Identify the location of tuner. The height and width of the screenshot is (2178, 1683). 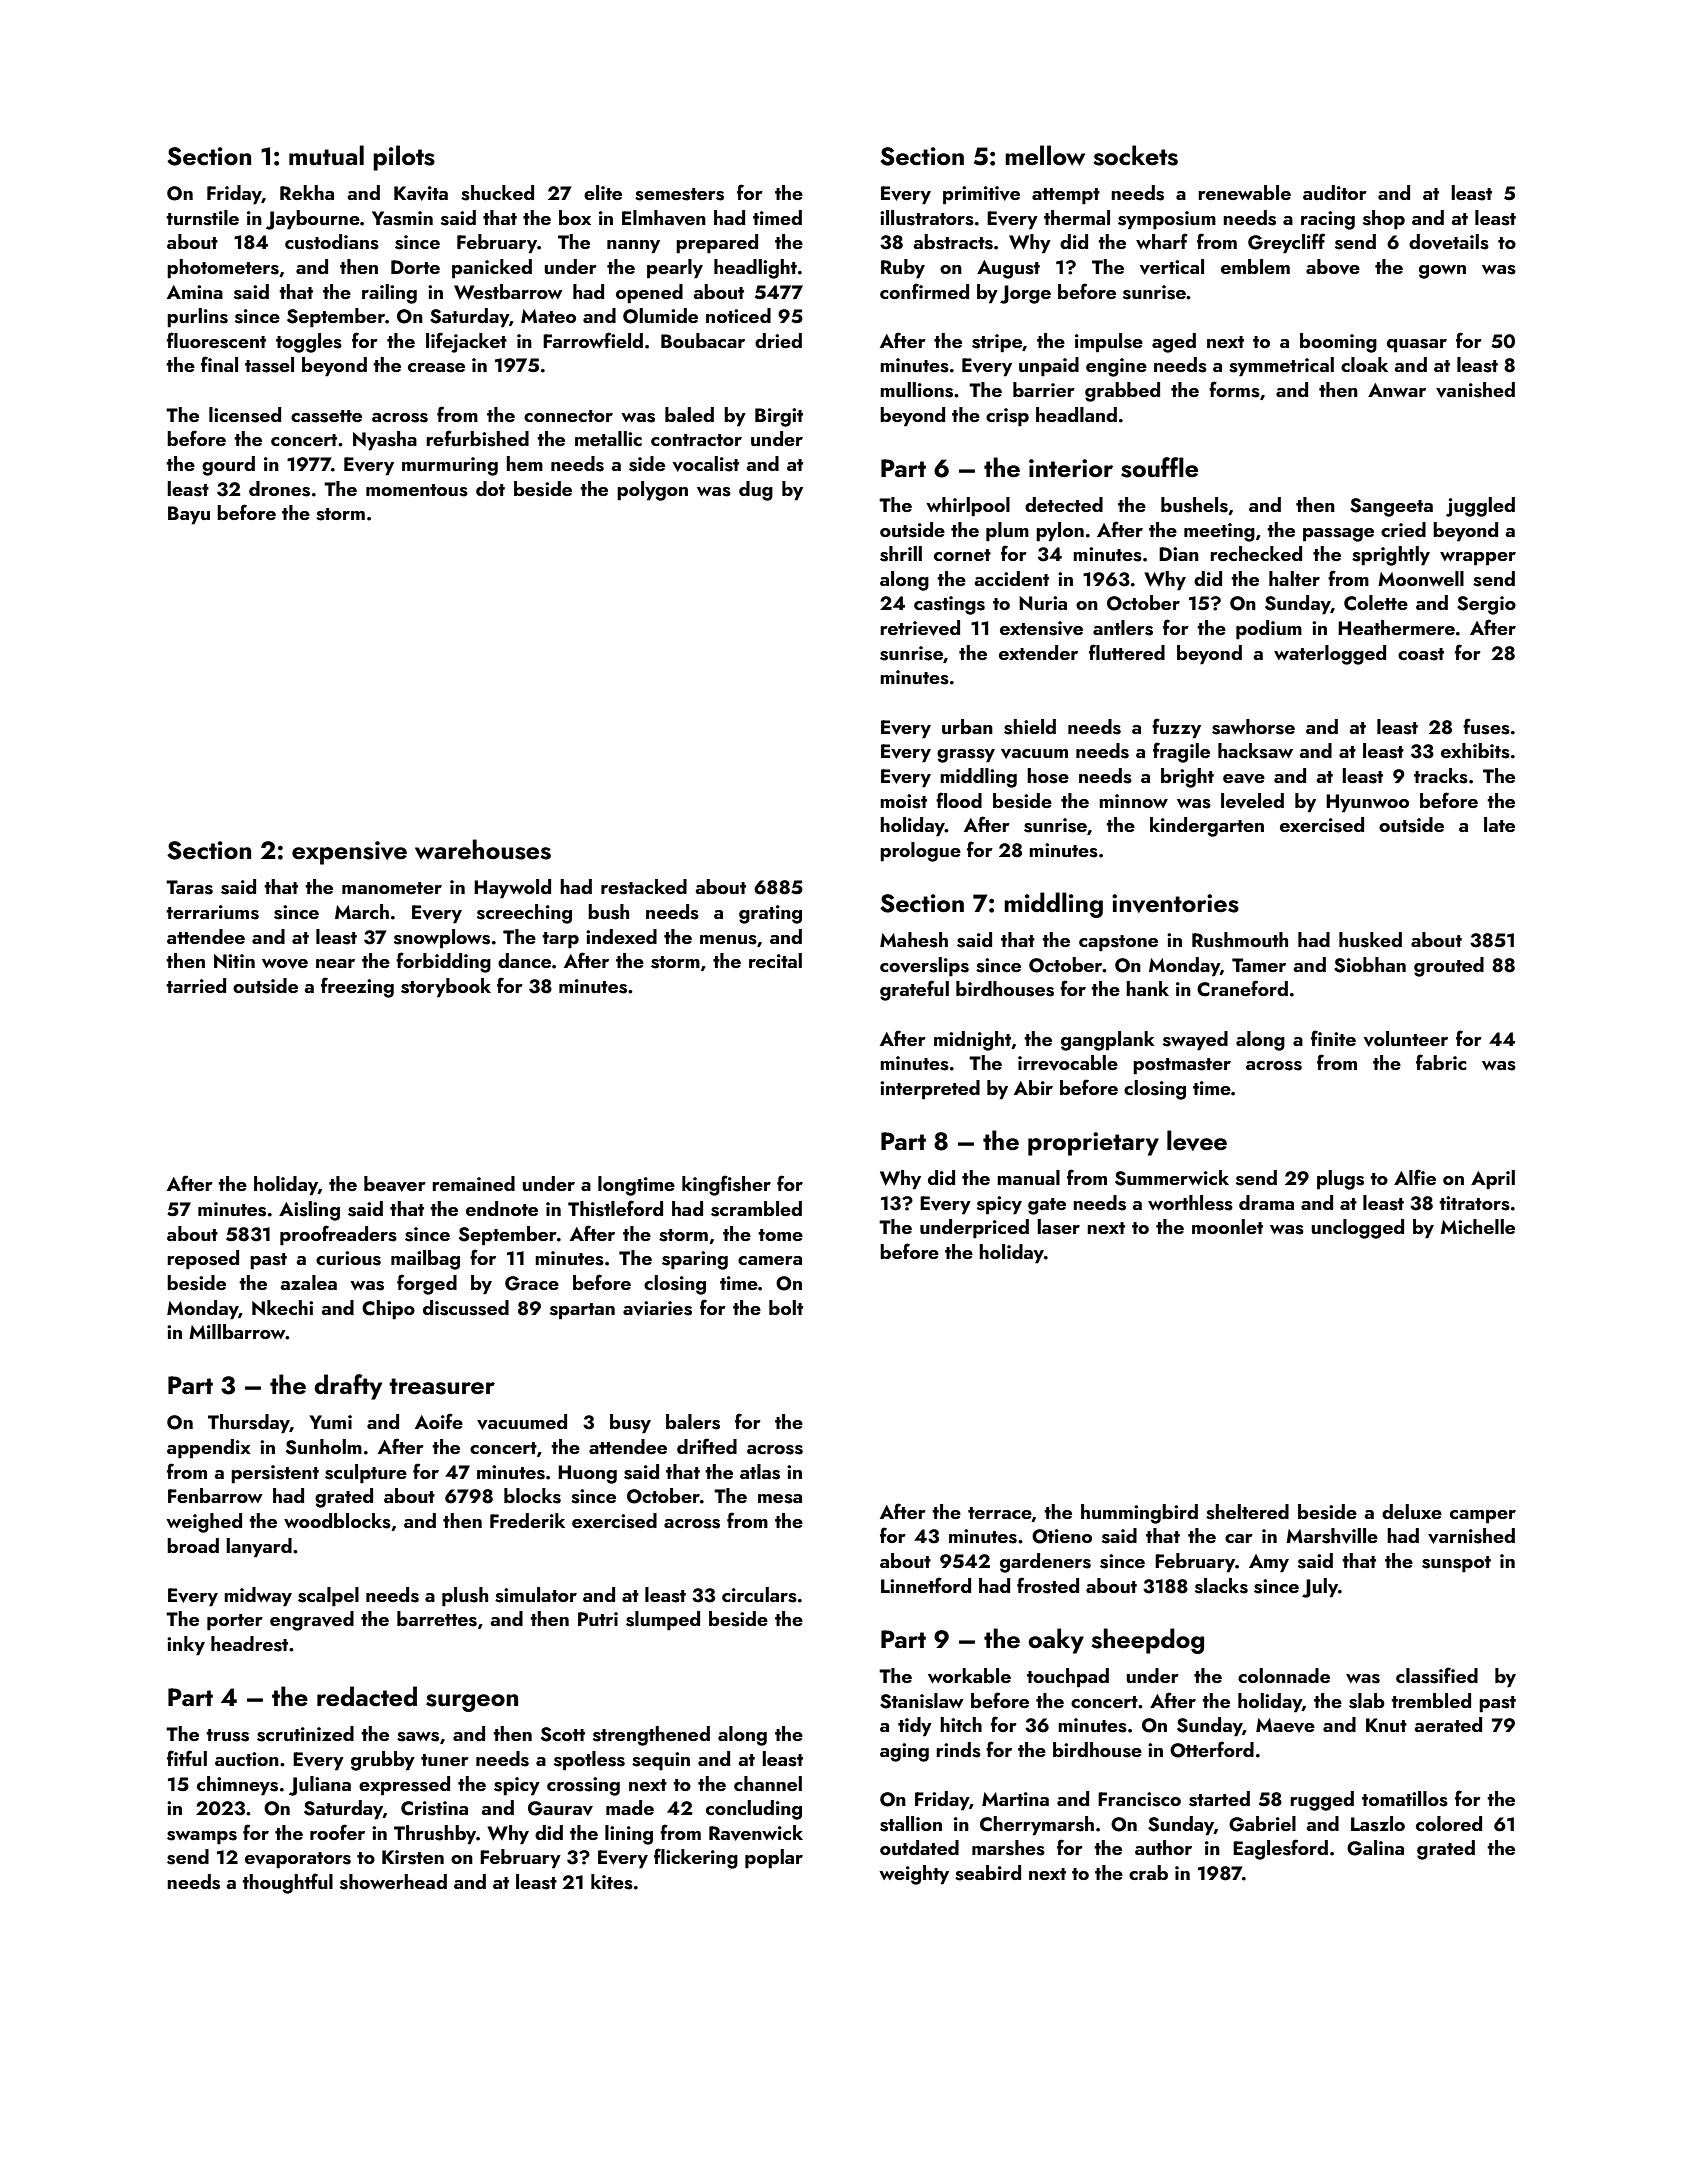
(445, 1760).
